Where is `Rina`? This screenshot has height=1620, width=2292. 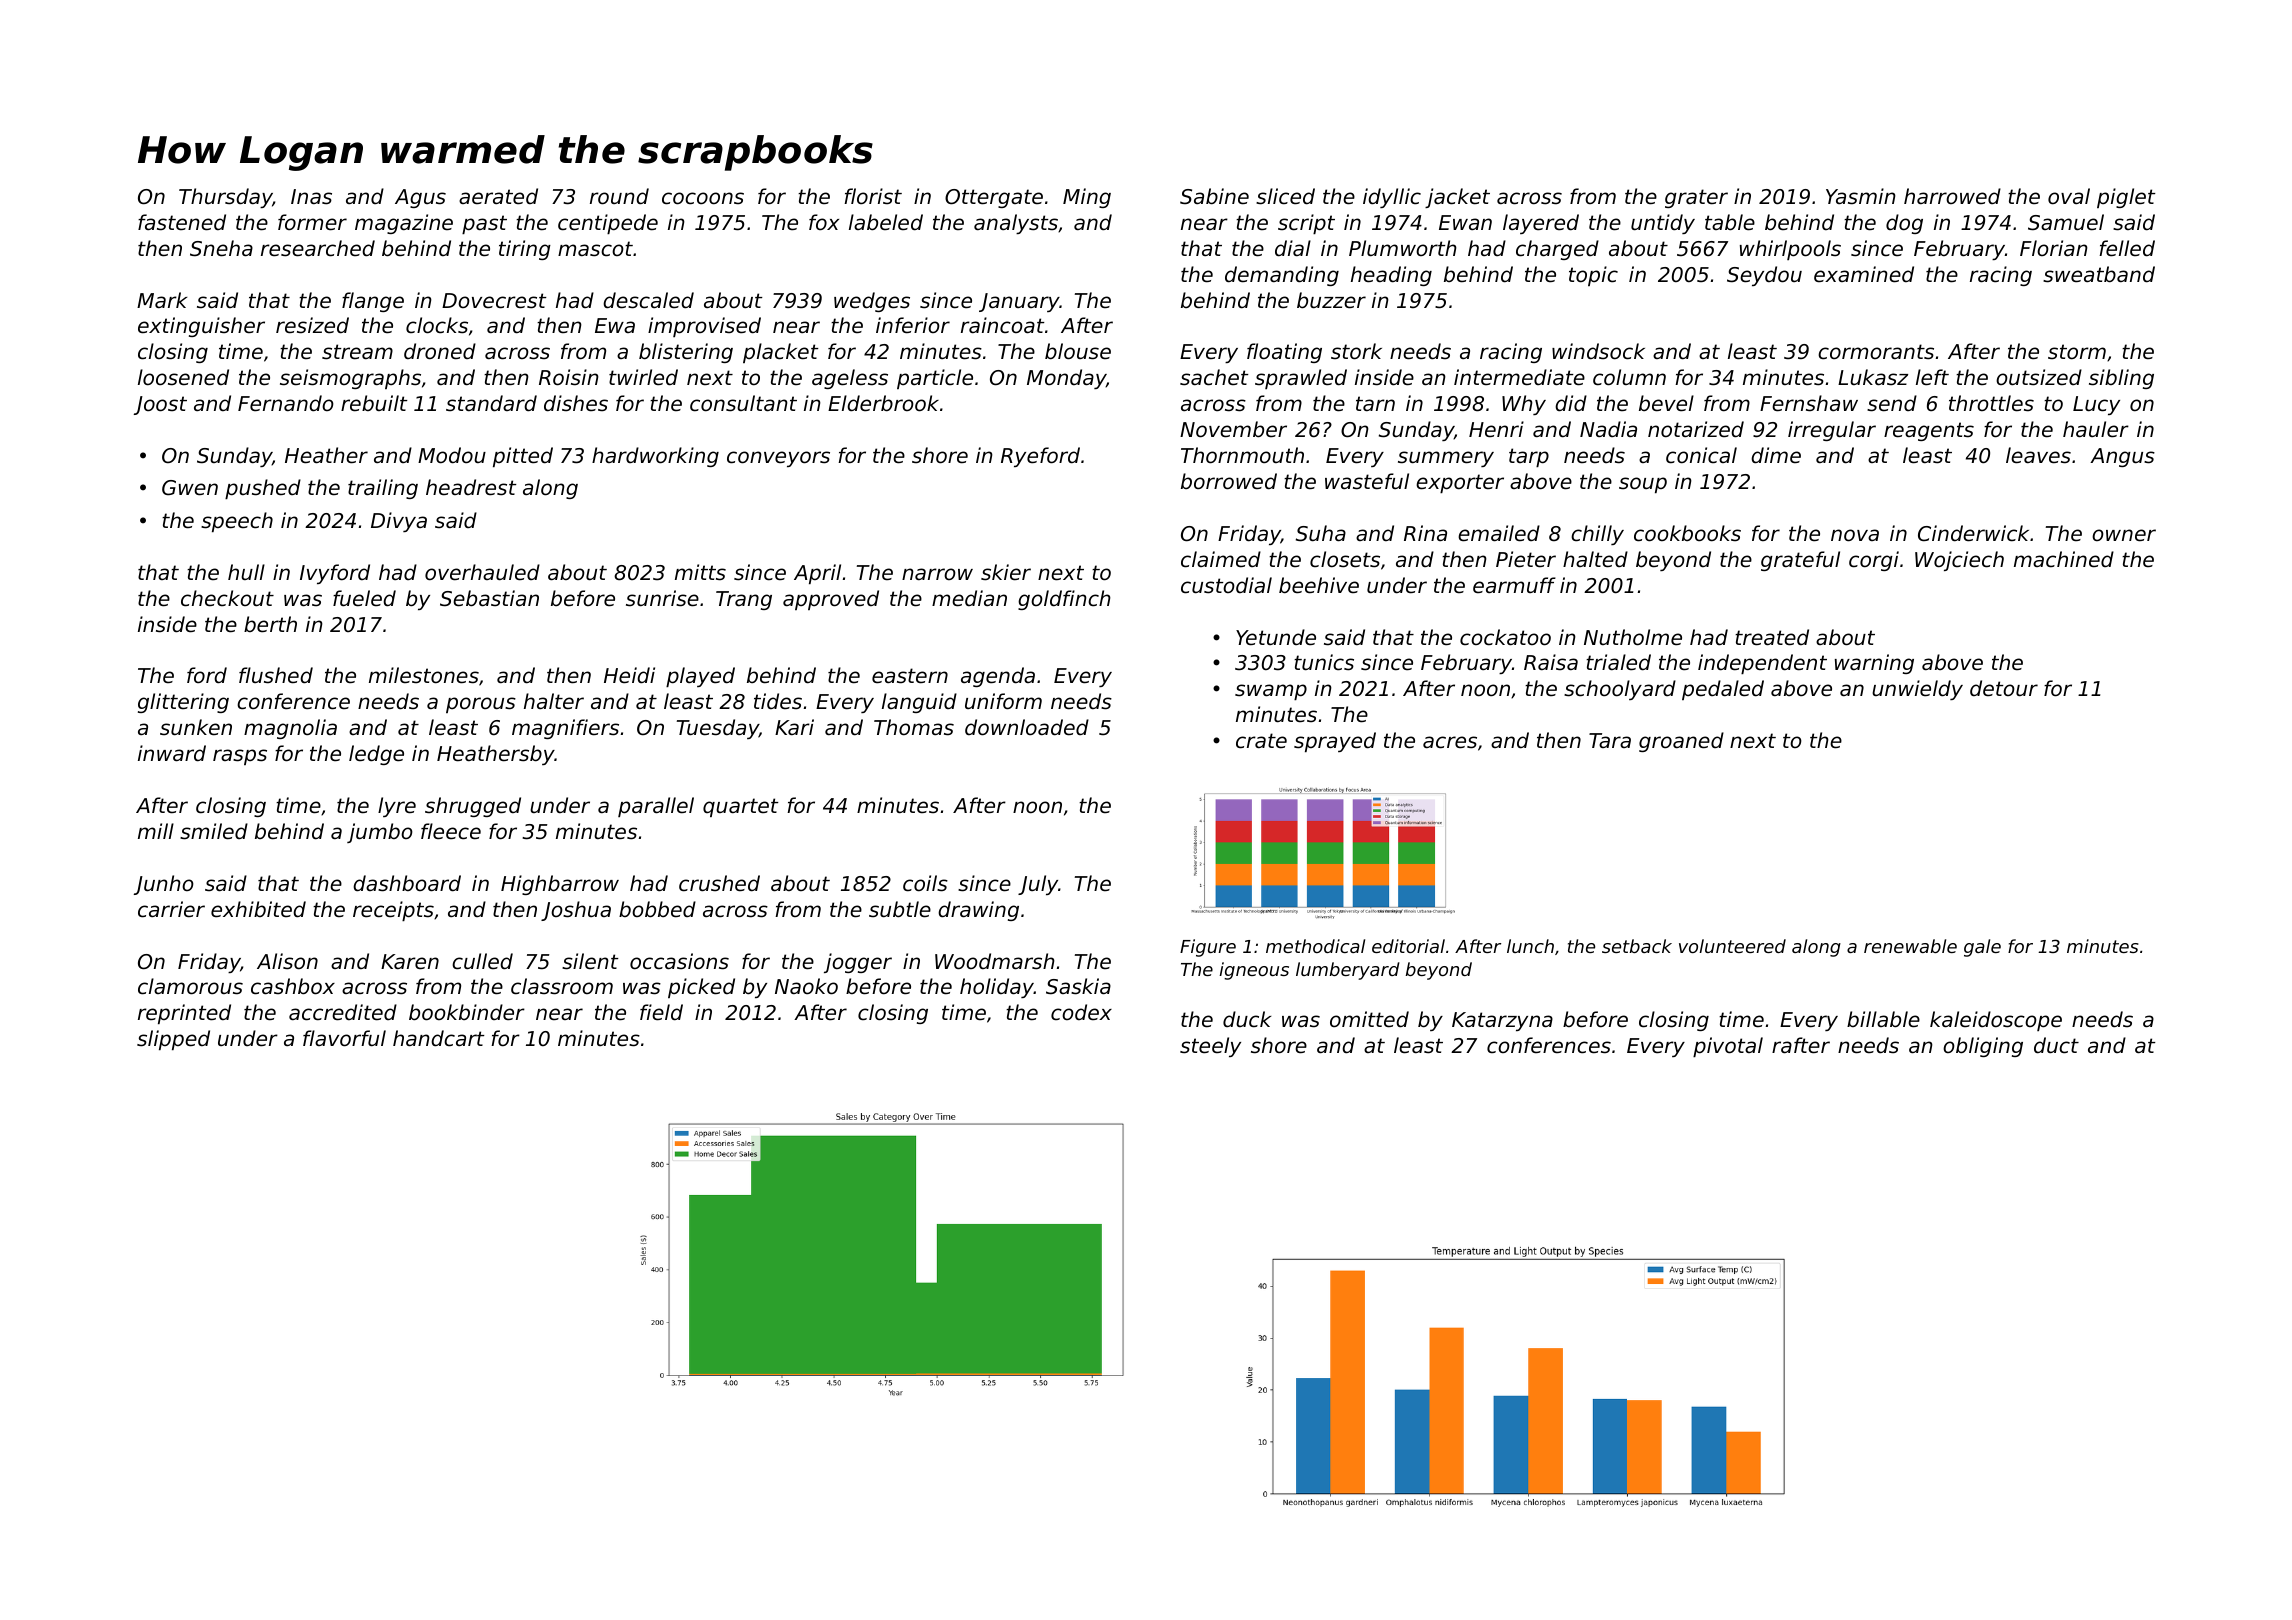
Rina is located at coordinates (1425, 533).
